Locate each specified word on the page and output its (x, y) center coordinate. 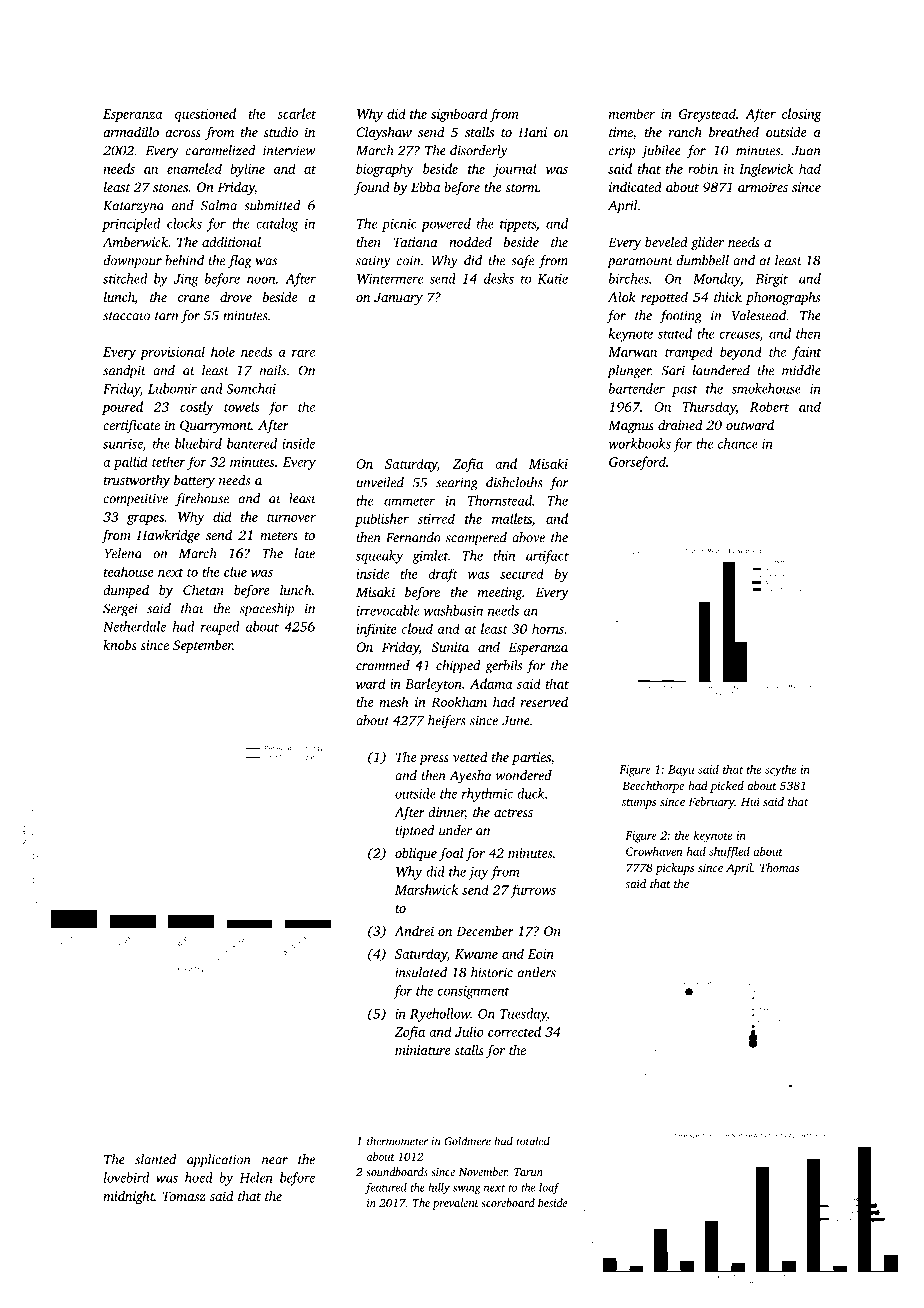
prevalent (455, 1204)
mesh (394, 701)
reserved (544, 701)
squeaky (380, 557)
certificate (131, 426)
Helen (256, 1177)
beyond (741, 353)
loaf (549, 1188)
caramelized (221, 150)
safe (522, 262)
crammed (383, 665)
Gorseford (637, 463)
